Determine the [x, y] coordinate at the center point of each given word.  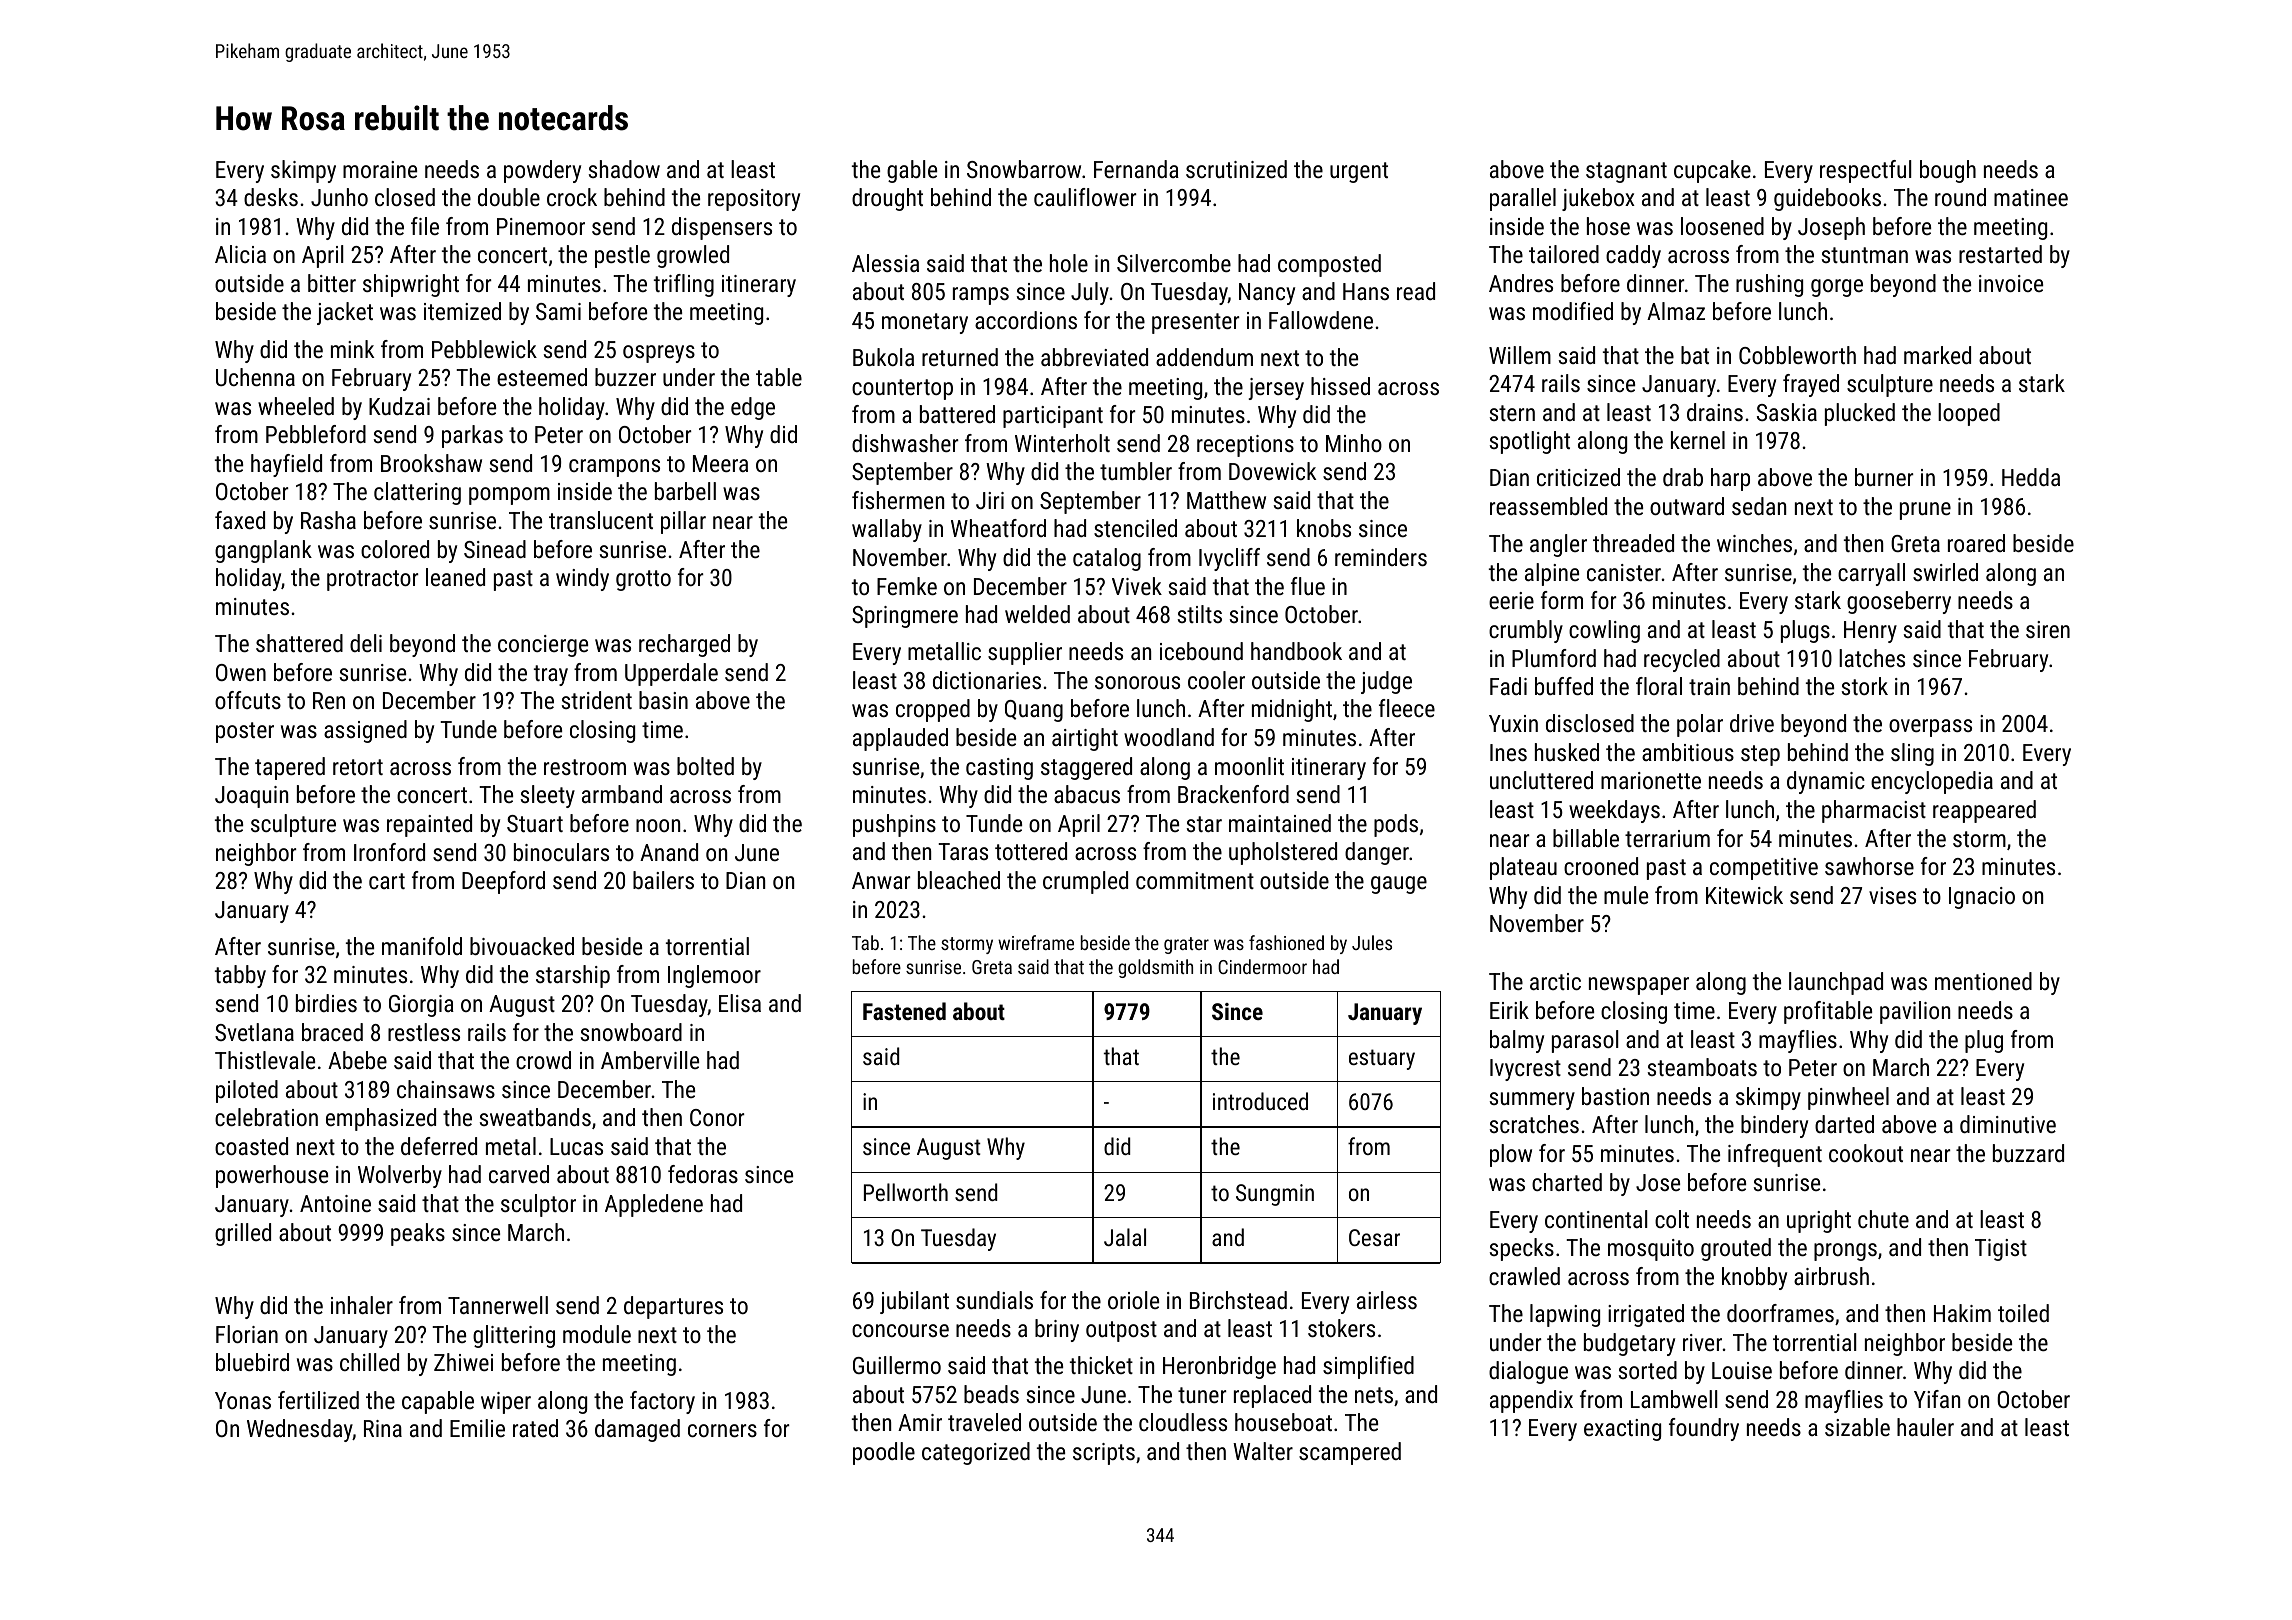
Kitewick [1744, 895]
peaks [418, 1234]
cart [387, 881]
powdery [542, 171]
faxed [240, 520]
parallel [1523, 199]
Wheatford [998, 528]
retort [358, 767]
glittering [514, 1336]
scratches [1534, 1124]
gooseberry [1899, 602]
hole [1069, 263]
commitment [1195, 880]
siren [2048, 629]
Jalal [1125, 1237]
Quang [1034, 711]
